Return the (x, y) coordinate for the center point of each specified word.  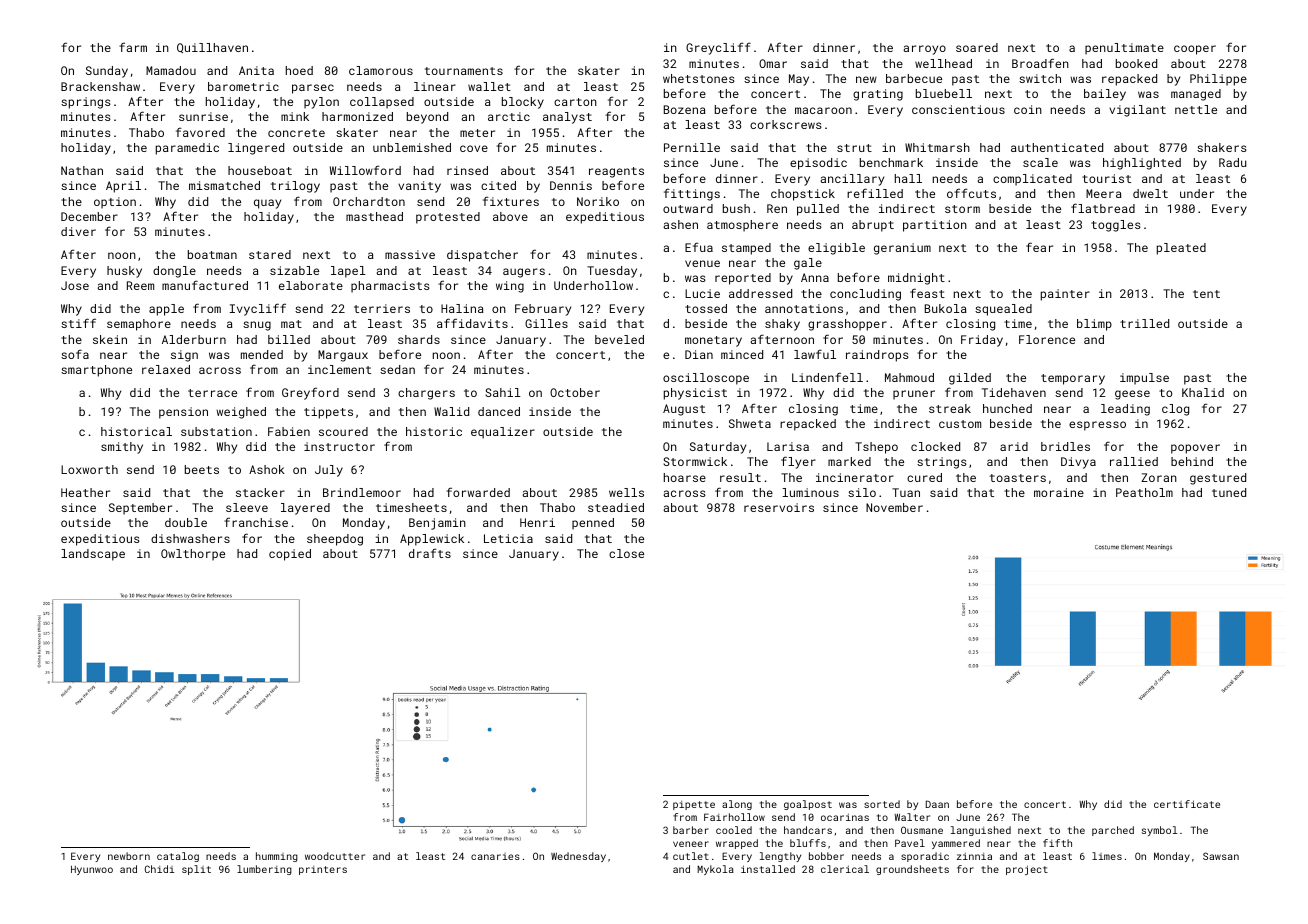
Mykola (715, 870)
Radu (1232, 162)
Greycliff (718, 48)
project (1027, 870)
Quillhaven (212, 48)
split (196, 870)
